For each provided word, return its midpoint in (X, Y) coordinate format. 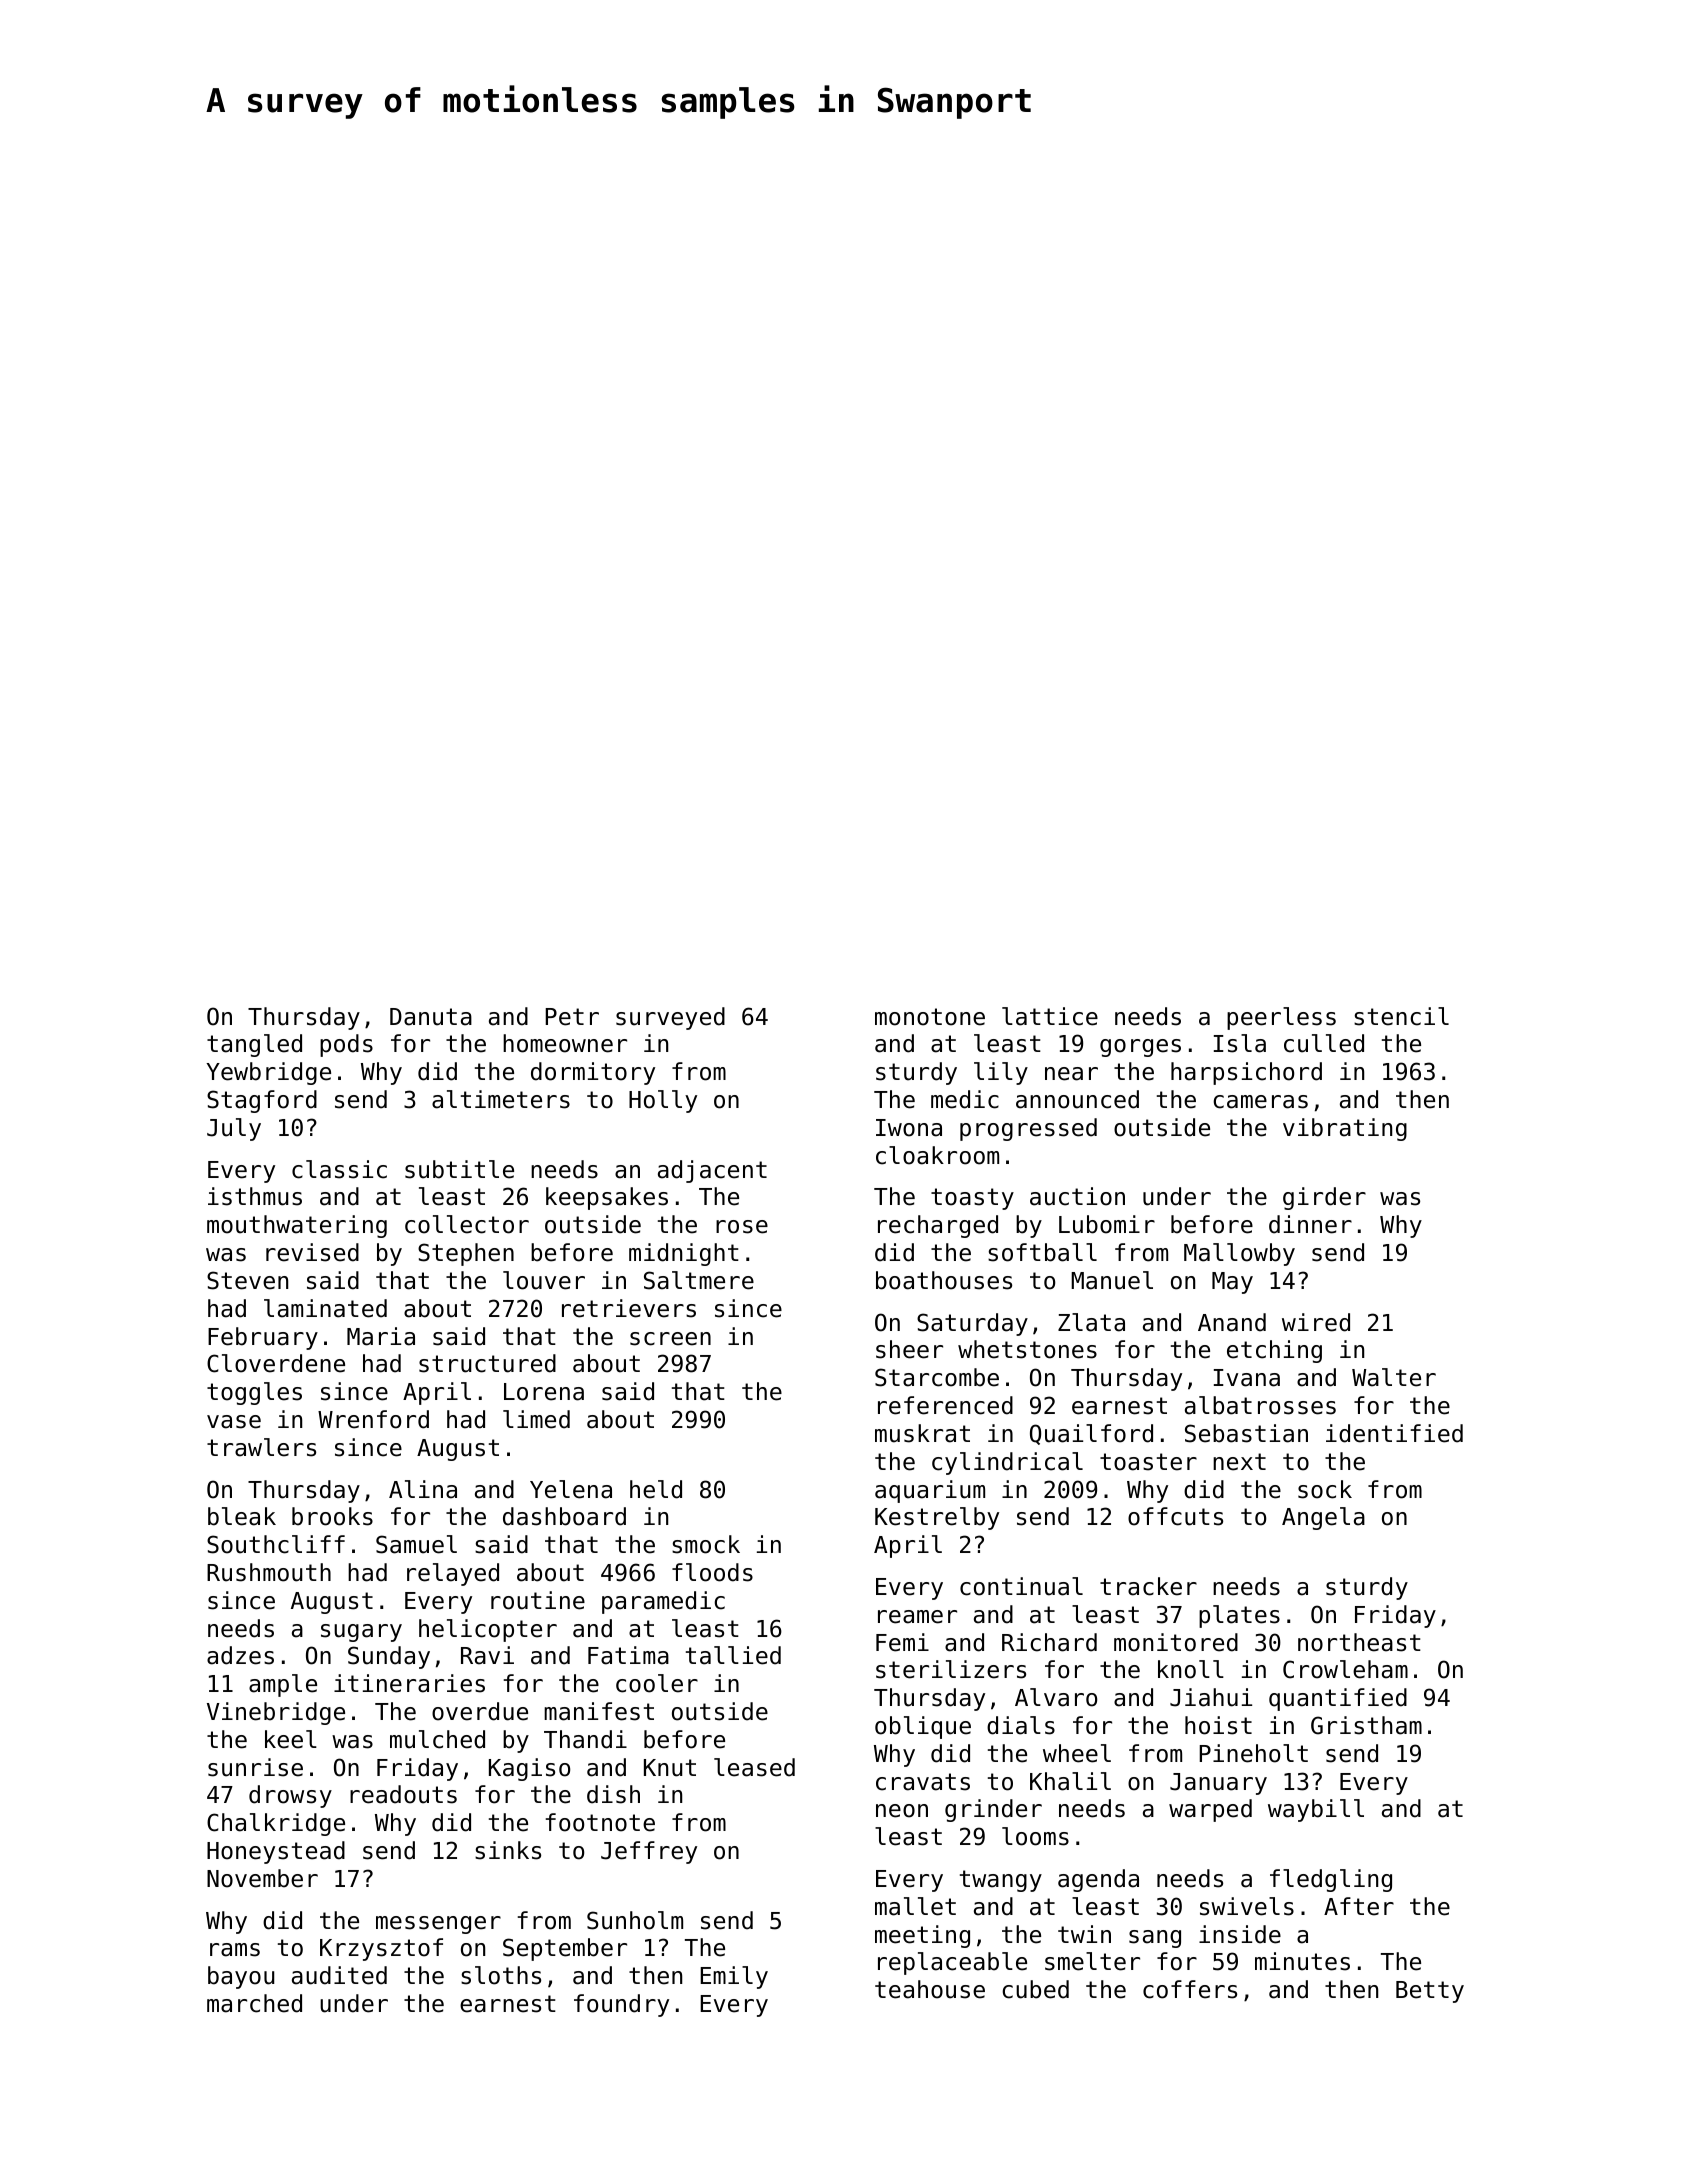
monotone (930, 1017)
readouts (403, 1794)
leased (754, 1767)
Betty (1430, 1992)
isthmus (255, 1196)
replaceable (952, 1963)
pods (346, 1045)
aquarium (930, 1491)
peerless (1281, 1018)
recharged (938, 1226)
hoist (1218, 1725)
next (1239, 1462)
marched (254, 2003)
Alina (423, 1489)
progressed (1028, 1129)
